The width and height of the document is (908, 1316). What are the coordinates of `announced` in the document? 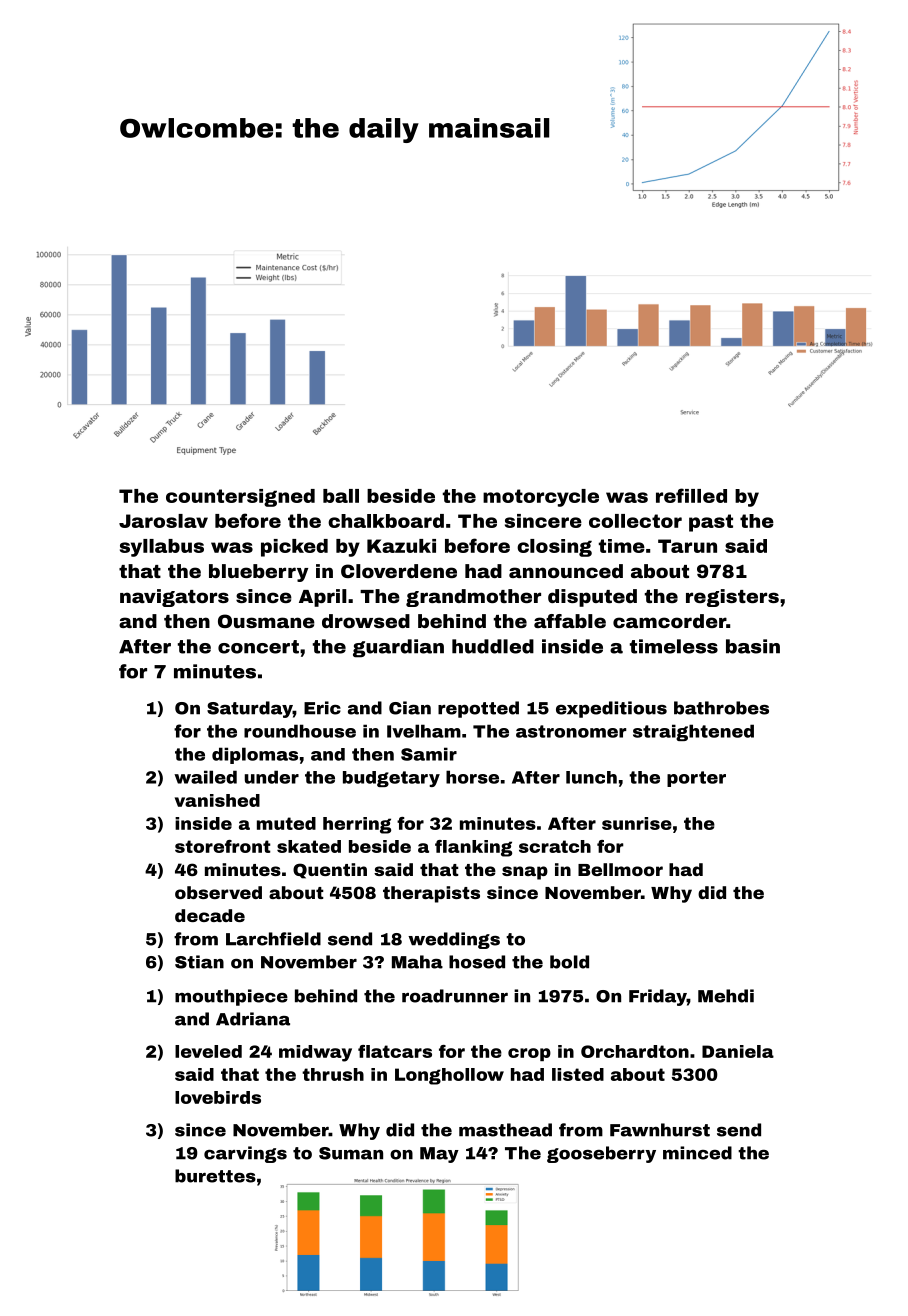 It's located at (566, 571).
